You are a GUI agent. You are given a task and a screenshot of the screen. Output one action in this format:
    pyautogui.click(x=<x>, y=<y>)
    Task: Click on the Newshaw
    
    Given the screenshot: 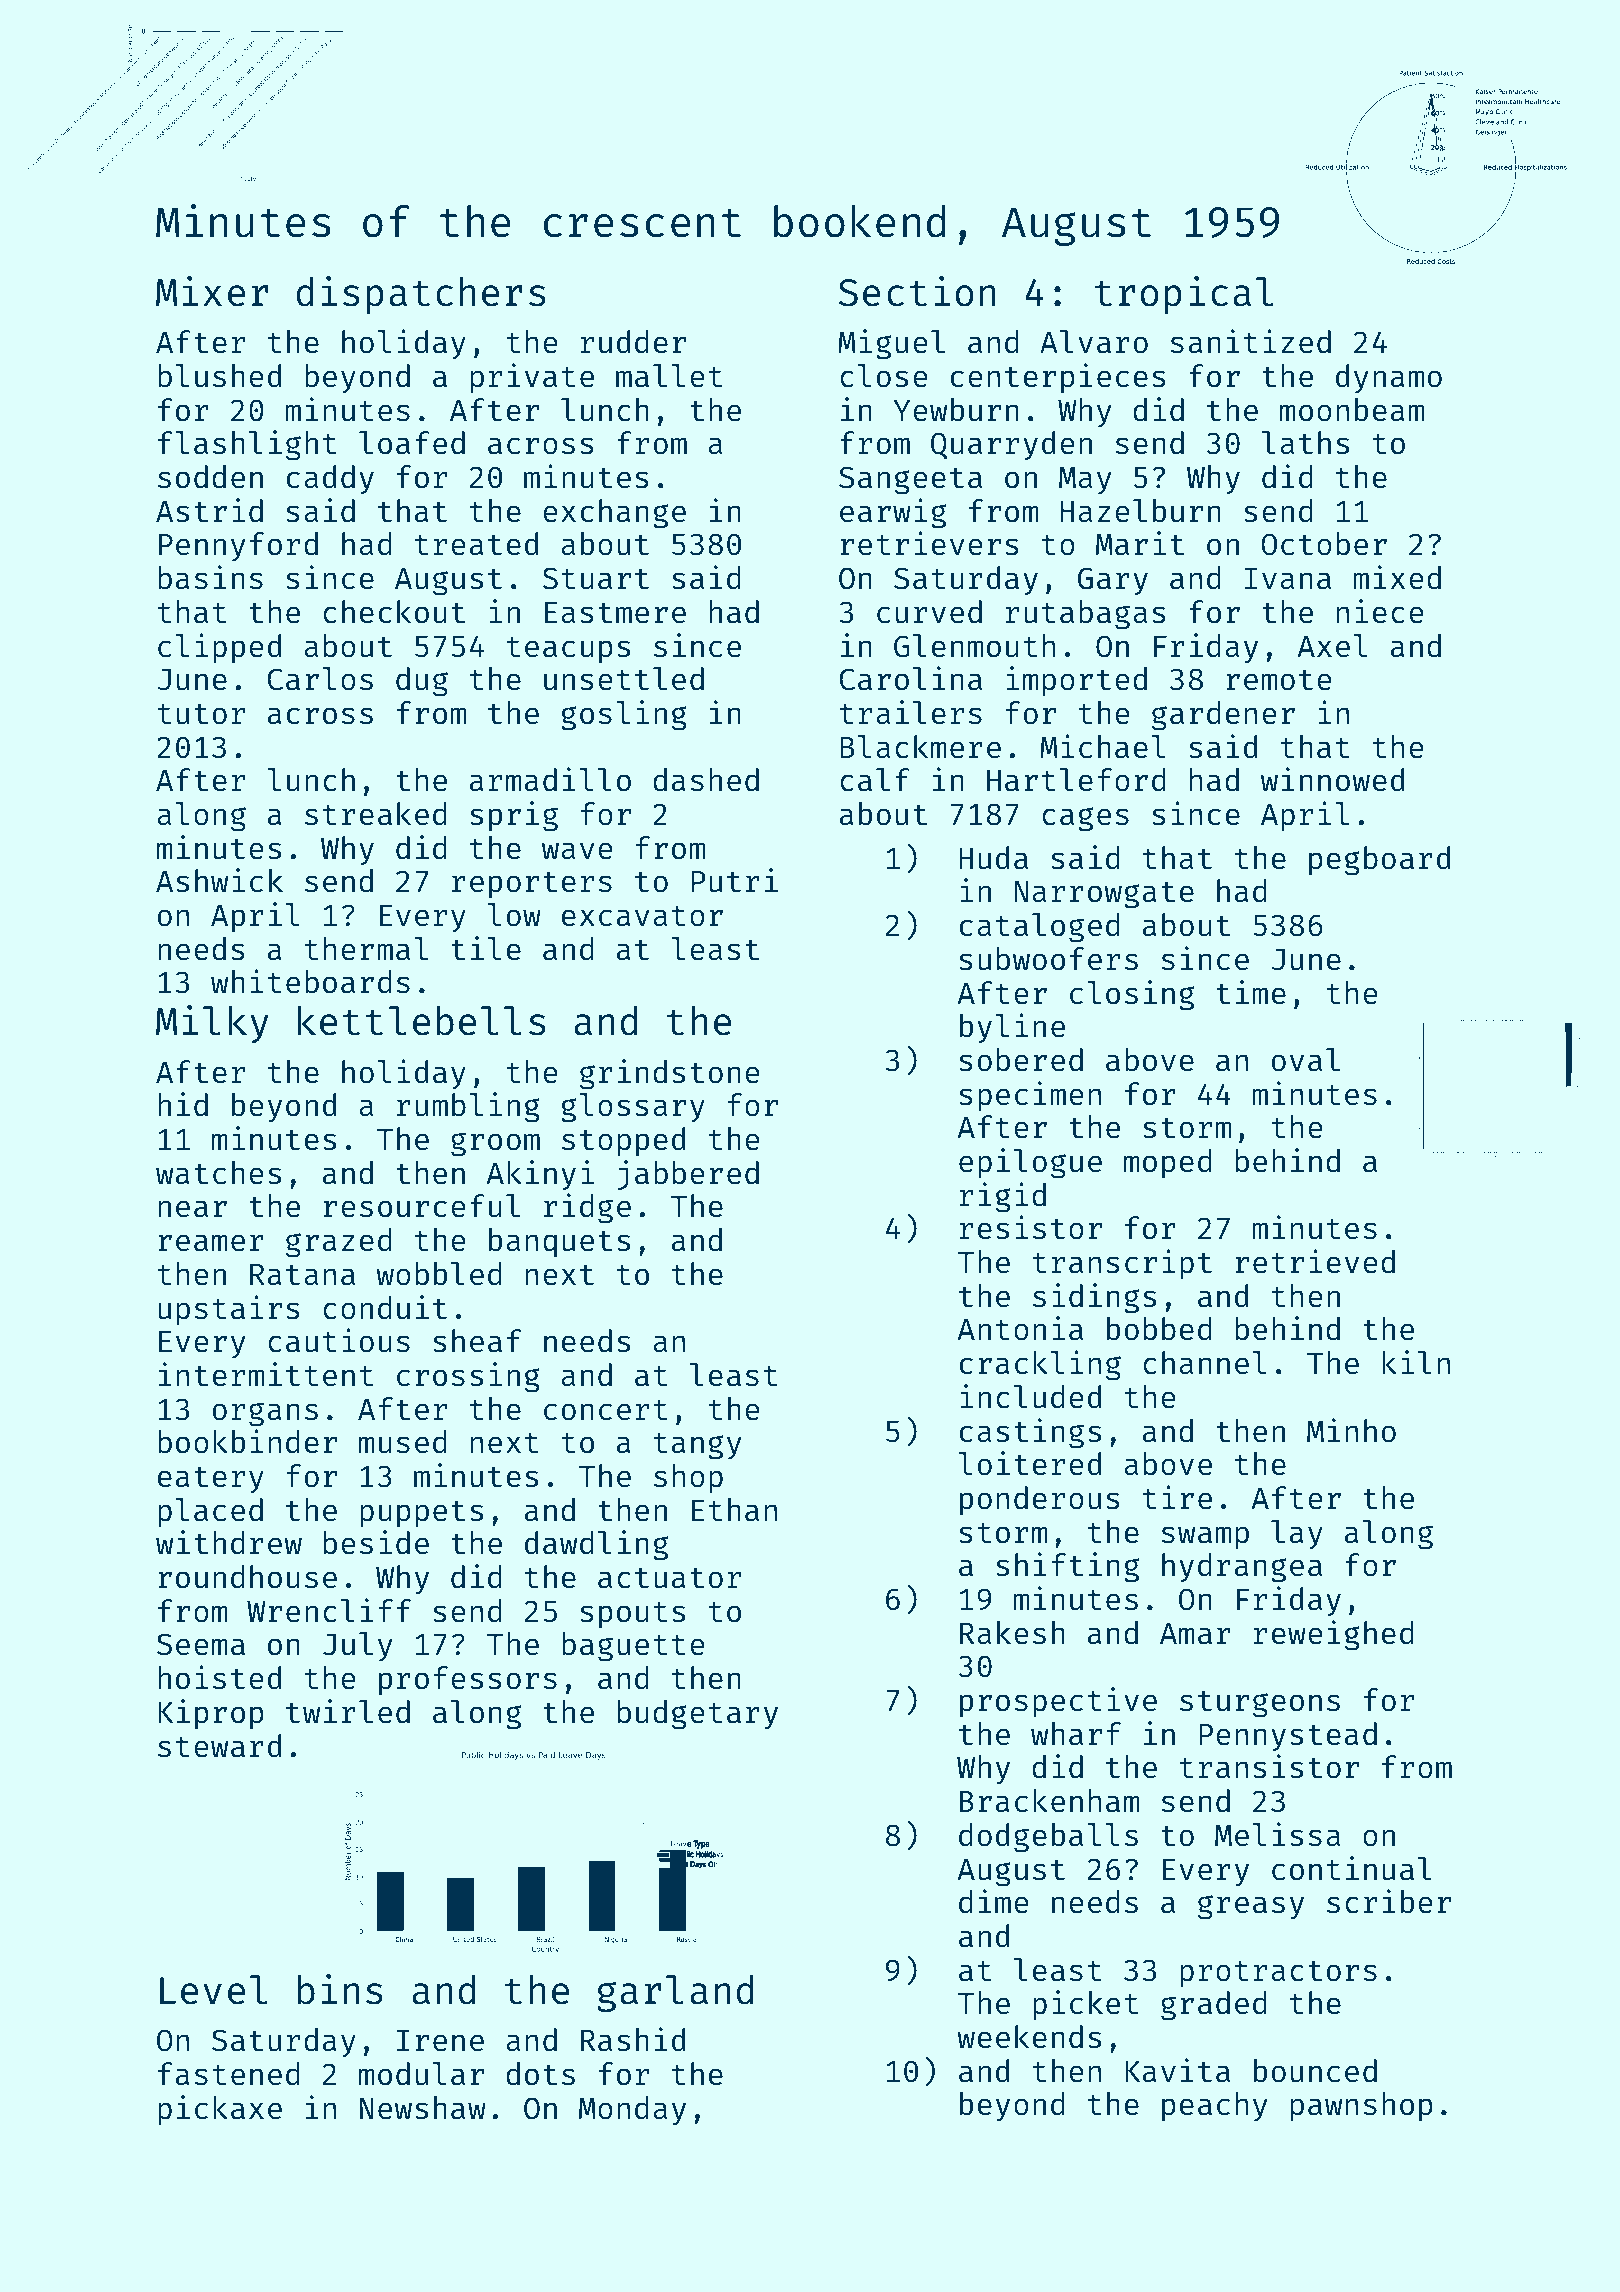 What is the action you would take?
    pyautogui.click(x=423, y=2108)
